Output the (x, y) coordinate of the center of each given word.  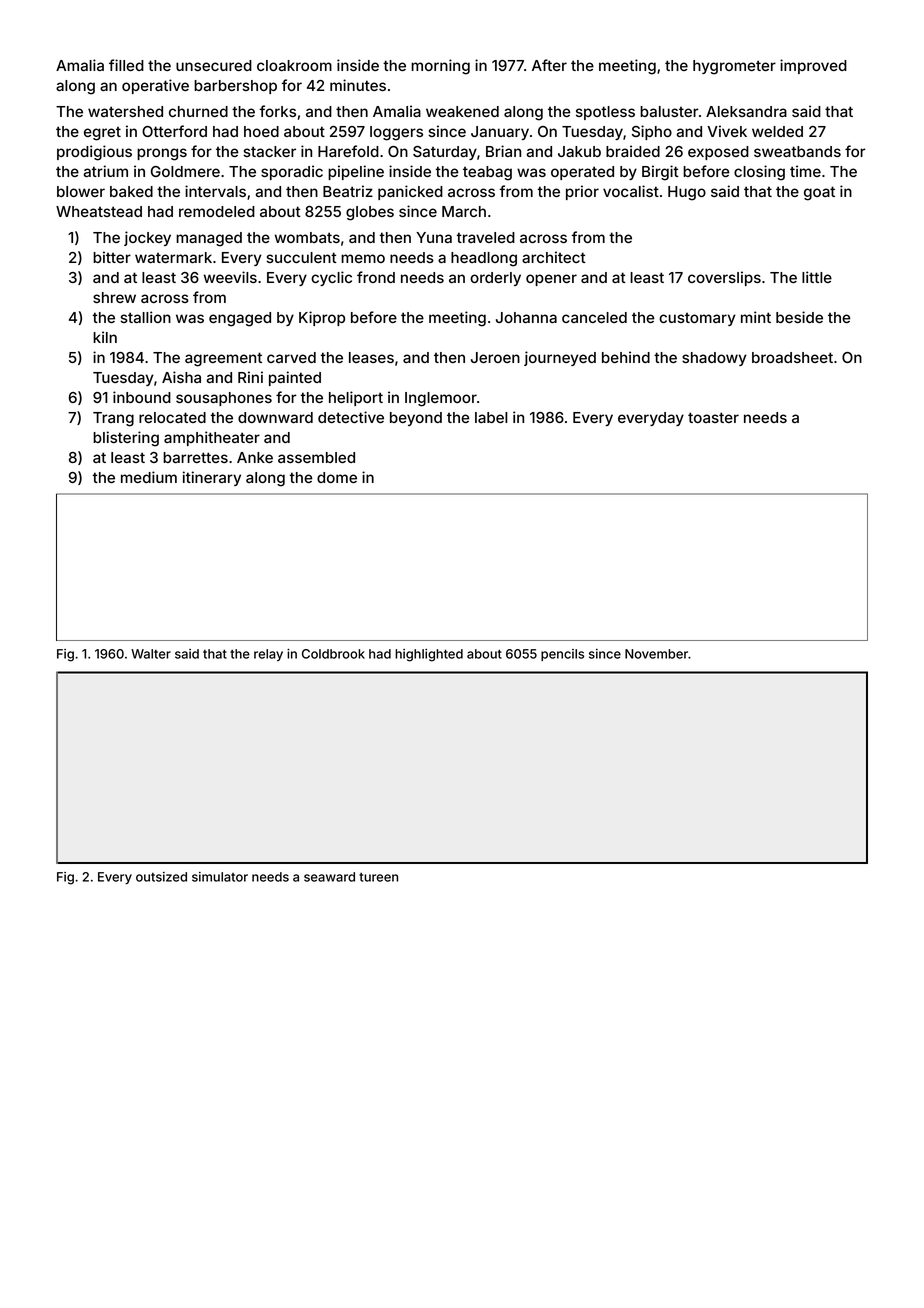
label (491, 417)
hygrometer (734, 67)
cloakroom (294, 65)
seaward (329, 877)
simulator (220, 877)
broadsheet (792, 357)
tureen (378, 877)
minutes (358, 85)
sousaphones (224, 399)
